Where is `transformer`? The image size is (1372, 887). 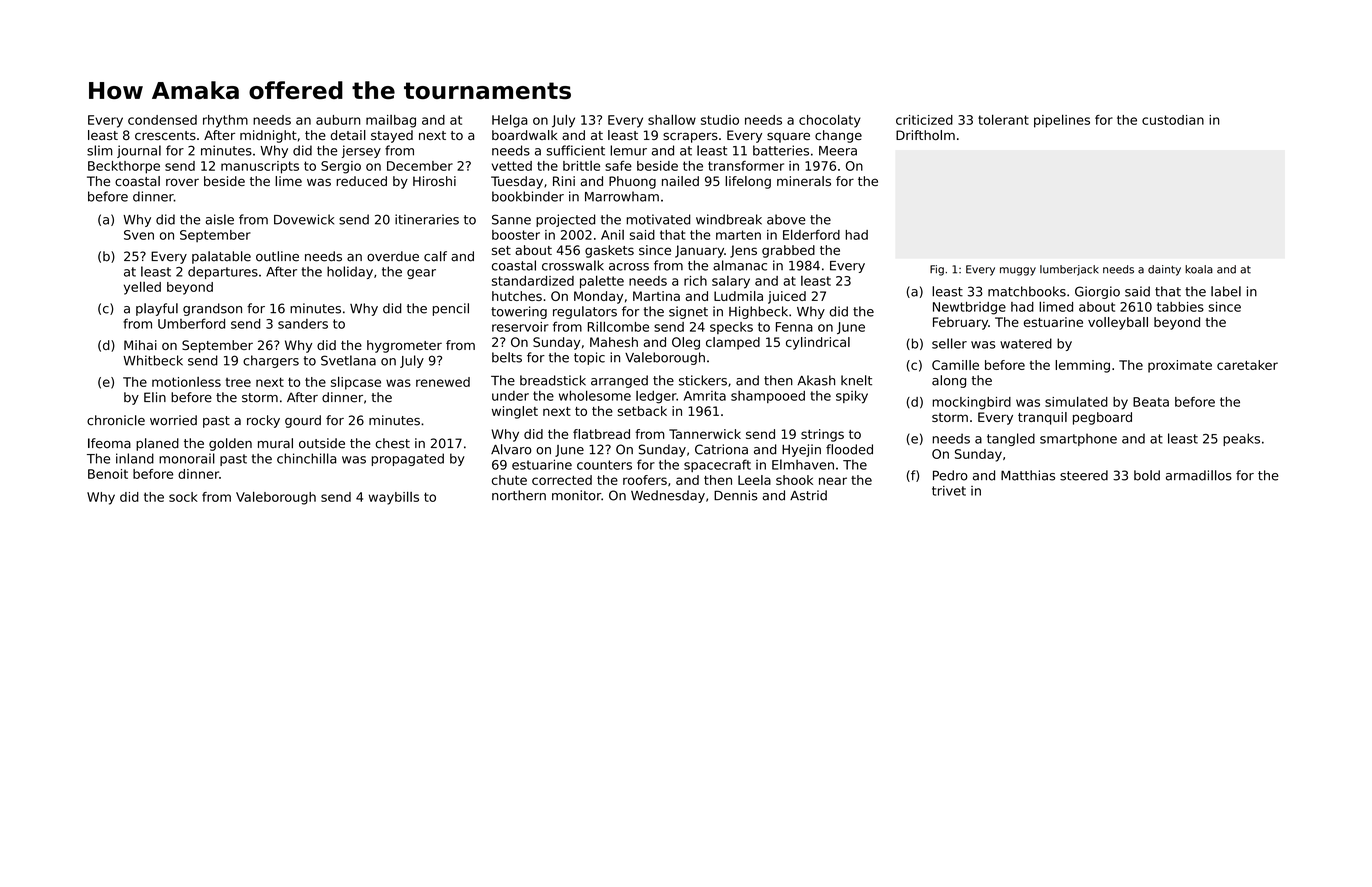 transformer is located at coordinates (746, 166).
